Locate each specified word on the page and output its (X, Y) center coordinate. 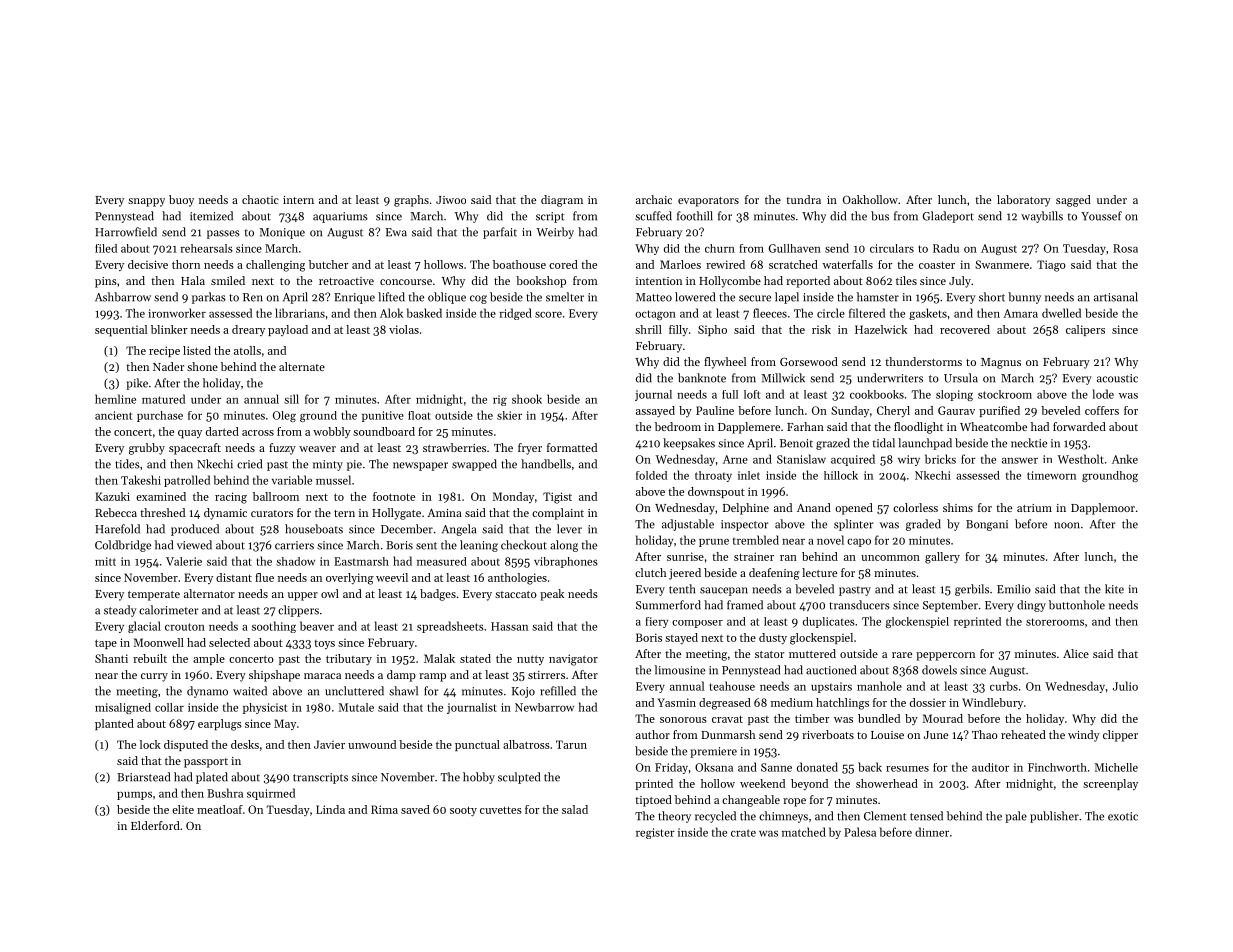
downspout (716, 492)
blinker (169, 329)
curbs (1004, 686)
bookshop (541, 282)
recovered (965, 329)
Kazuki (112, 496)
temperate (154, 596)
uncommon (890, 558)
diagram (562, 201)
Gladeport (948, 217)
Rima (384, 809)
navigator (573, 660)
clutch (651, 572)
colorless (915, 507)
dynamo (207, 692)
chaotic (260, 199)
